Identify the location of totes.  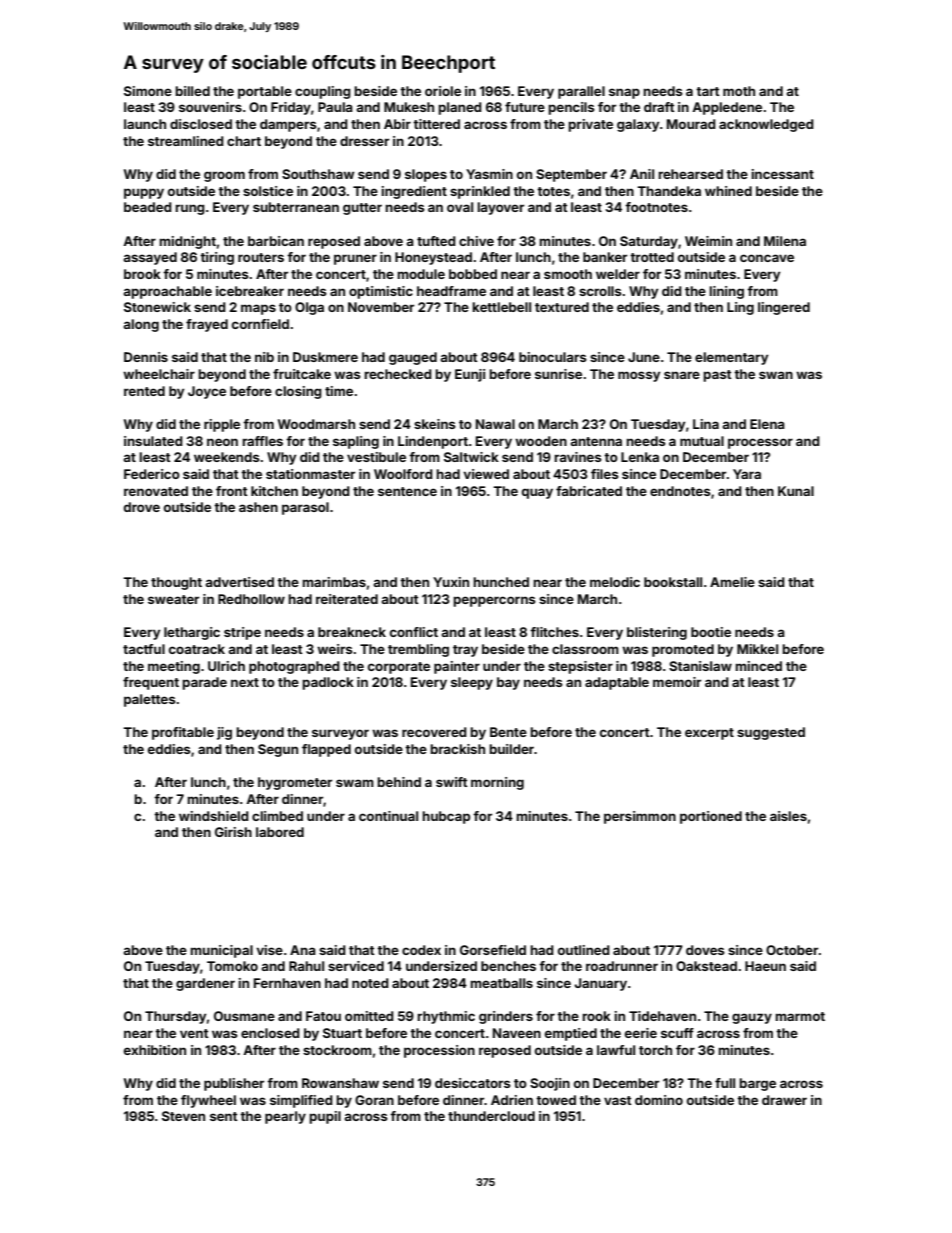
(553, 191).
